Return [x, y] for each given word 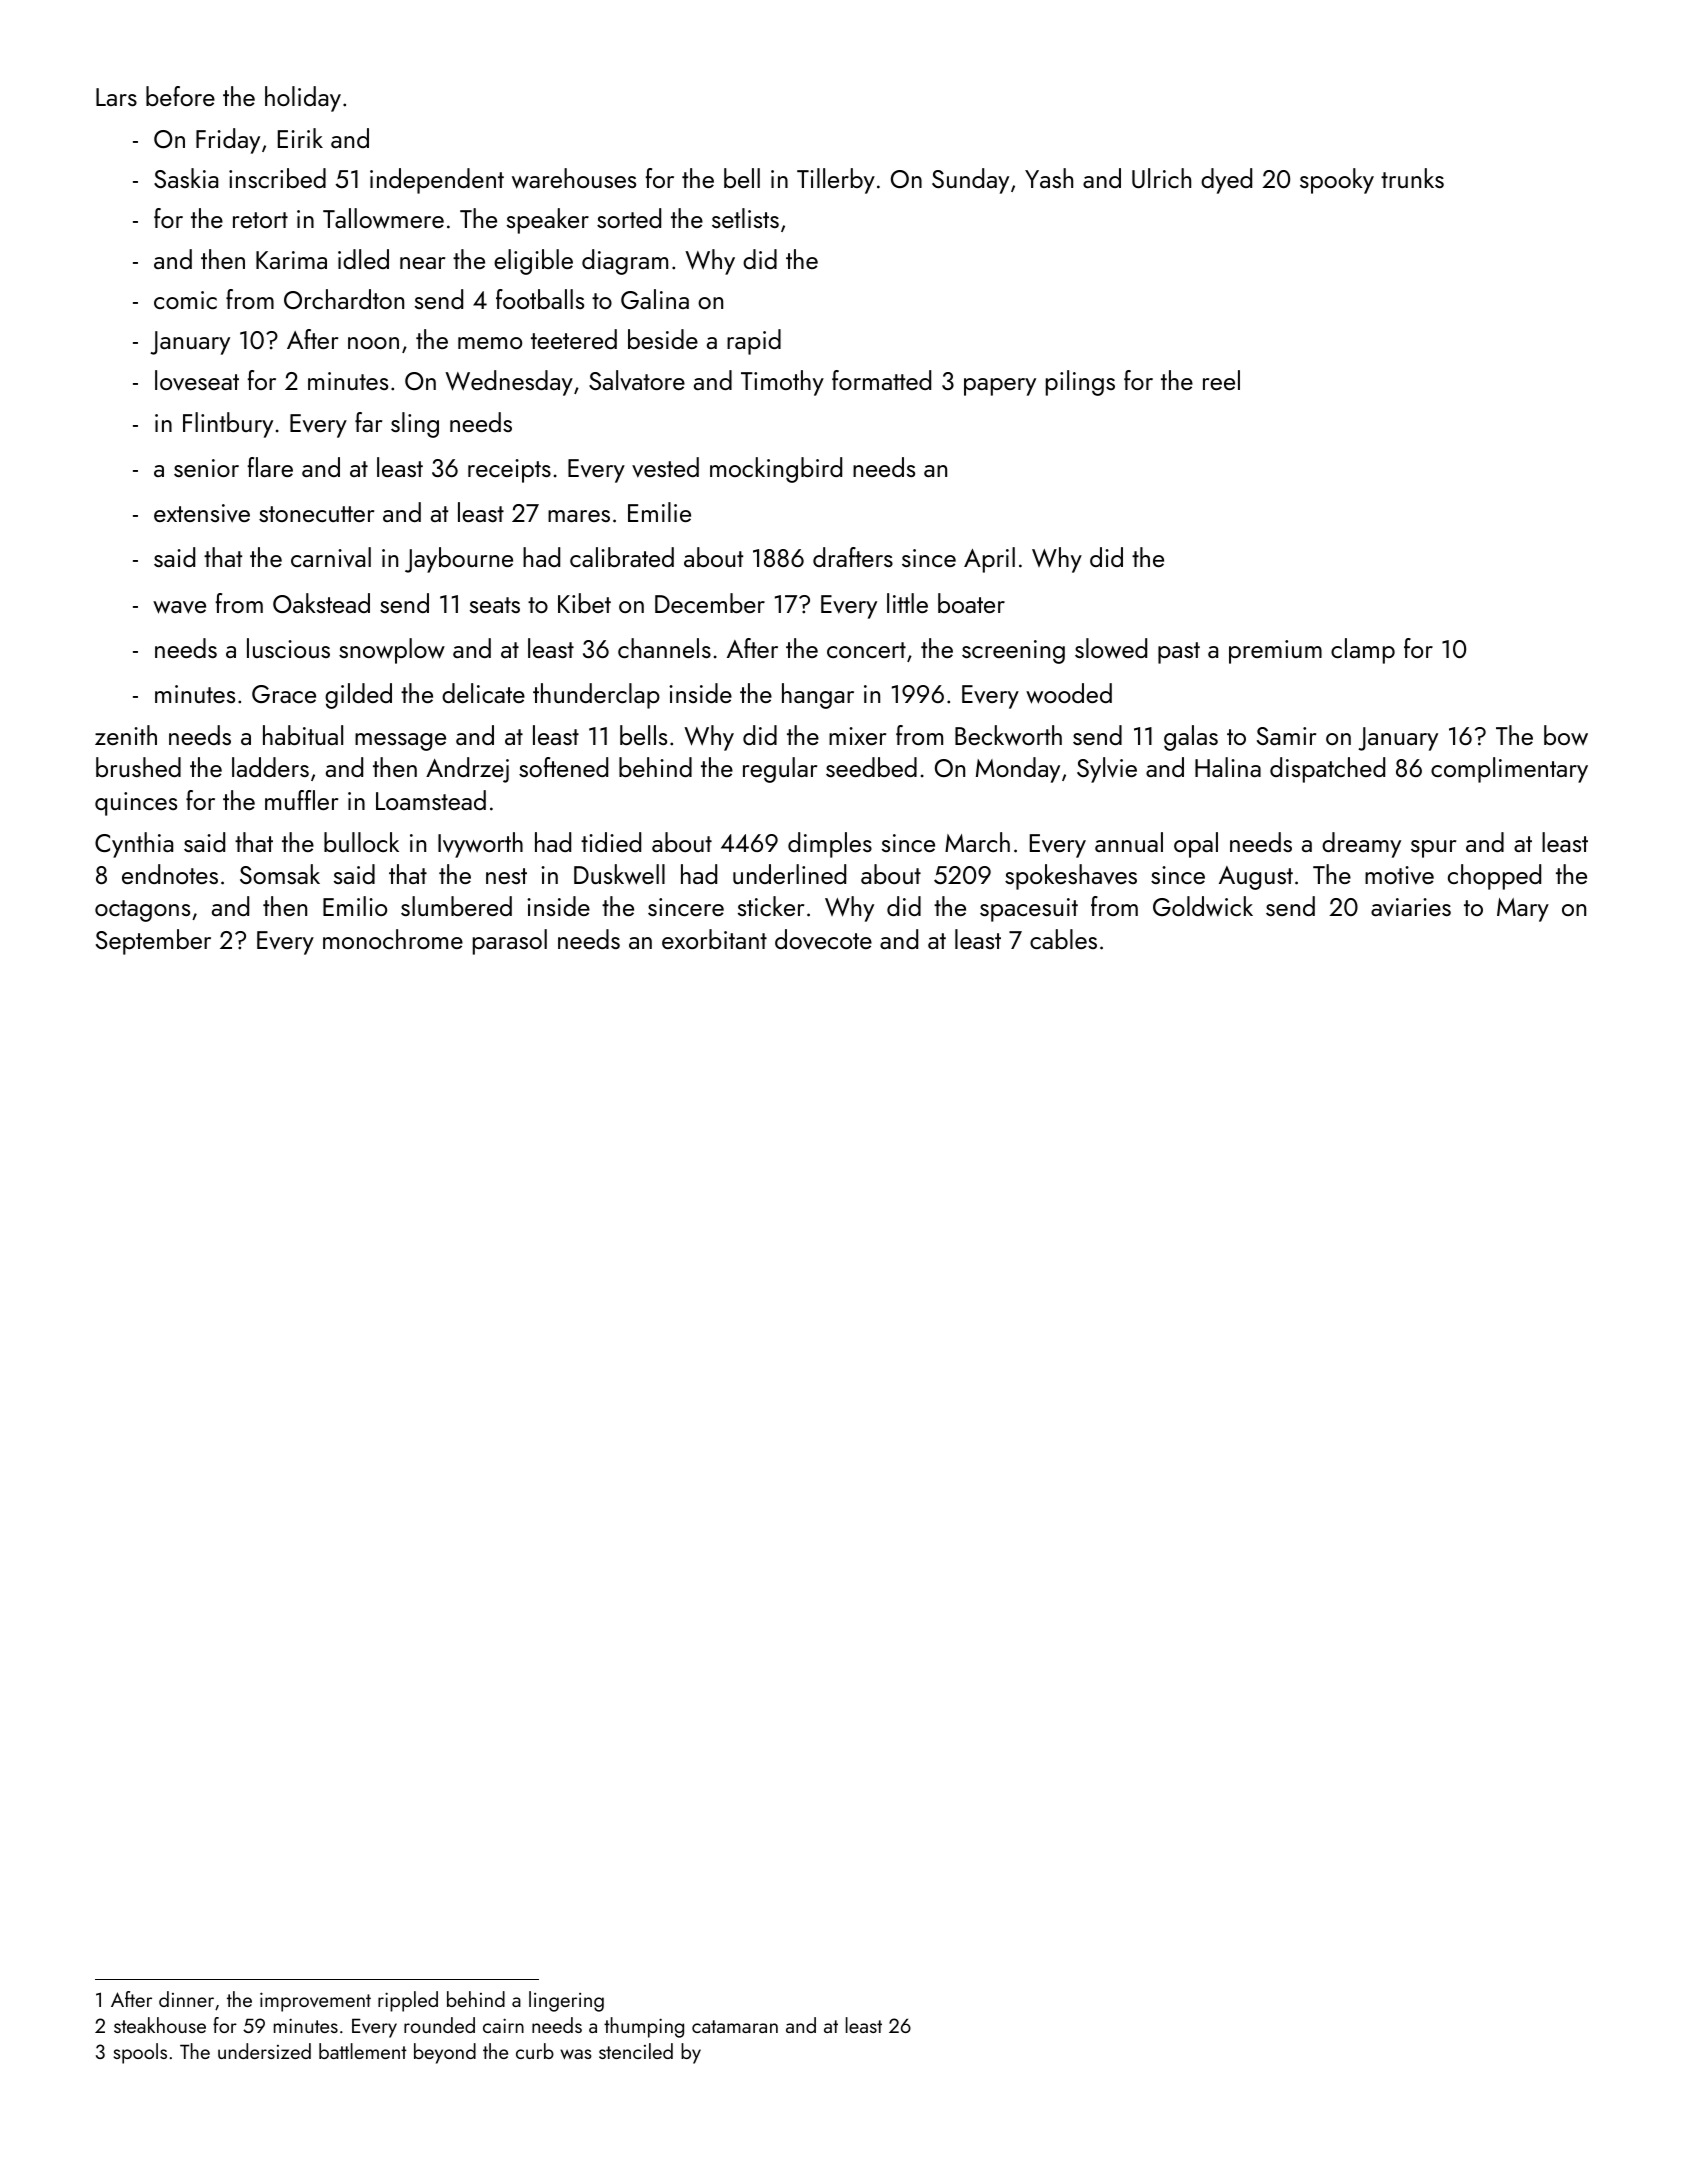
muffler [301, 800]
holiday [303, 99]
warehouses [574, 178]
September [153, 942]
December [710, 603]
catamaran [735, 2026]
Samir [1286, 736]
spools [140, 2053]
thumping [644, 2027]
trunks [1412, 178]
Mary [1523, 910]
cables [1063, 939]
